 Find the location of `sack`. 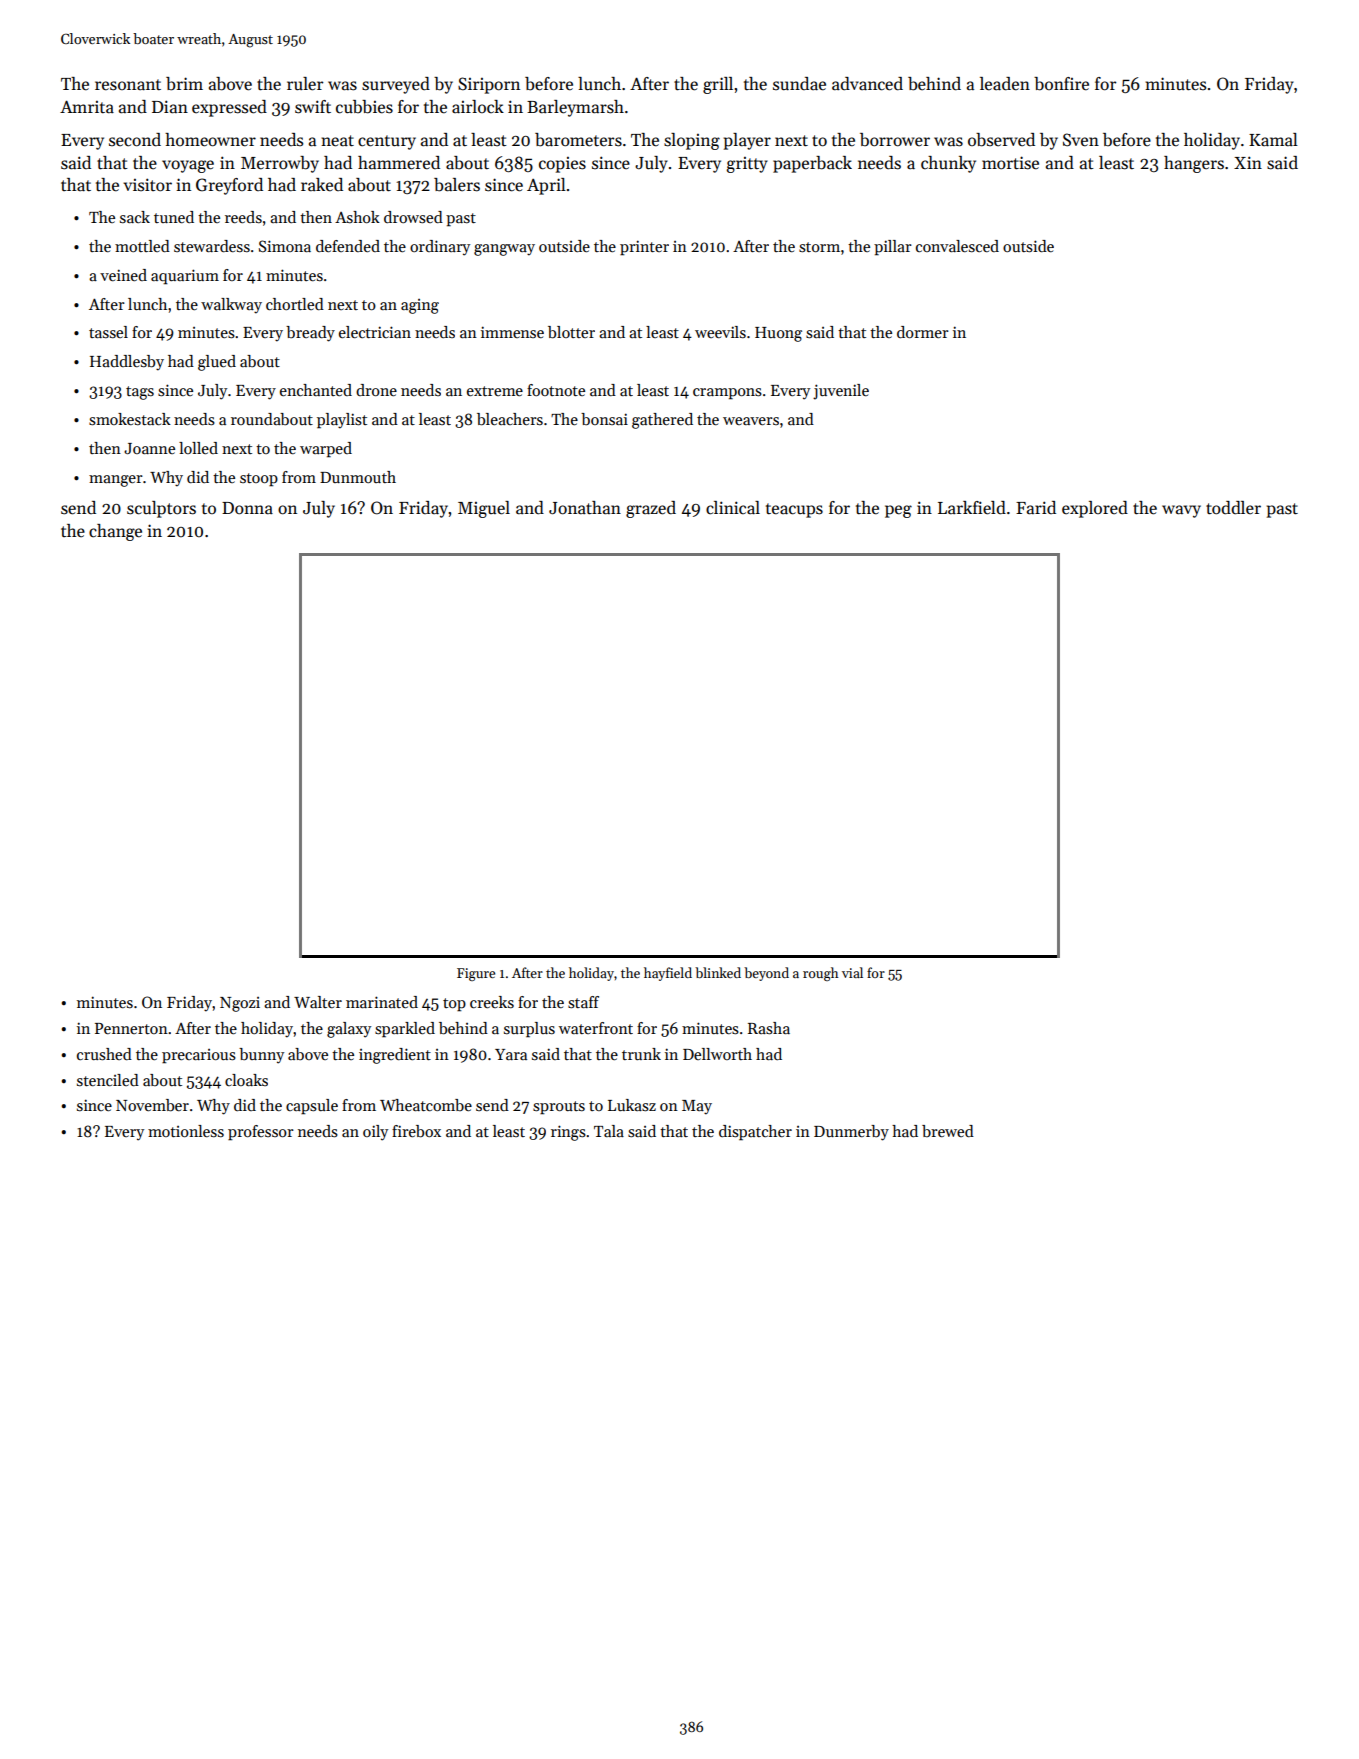

sack is located at coordinates (135, 217).
